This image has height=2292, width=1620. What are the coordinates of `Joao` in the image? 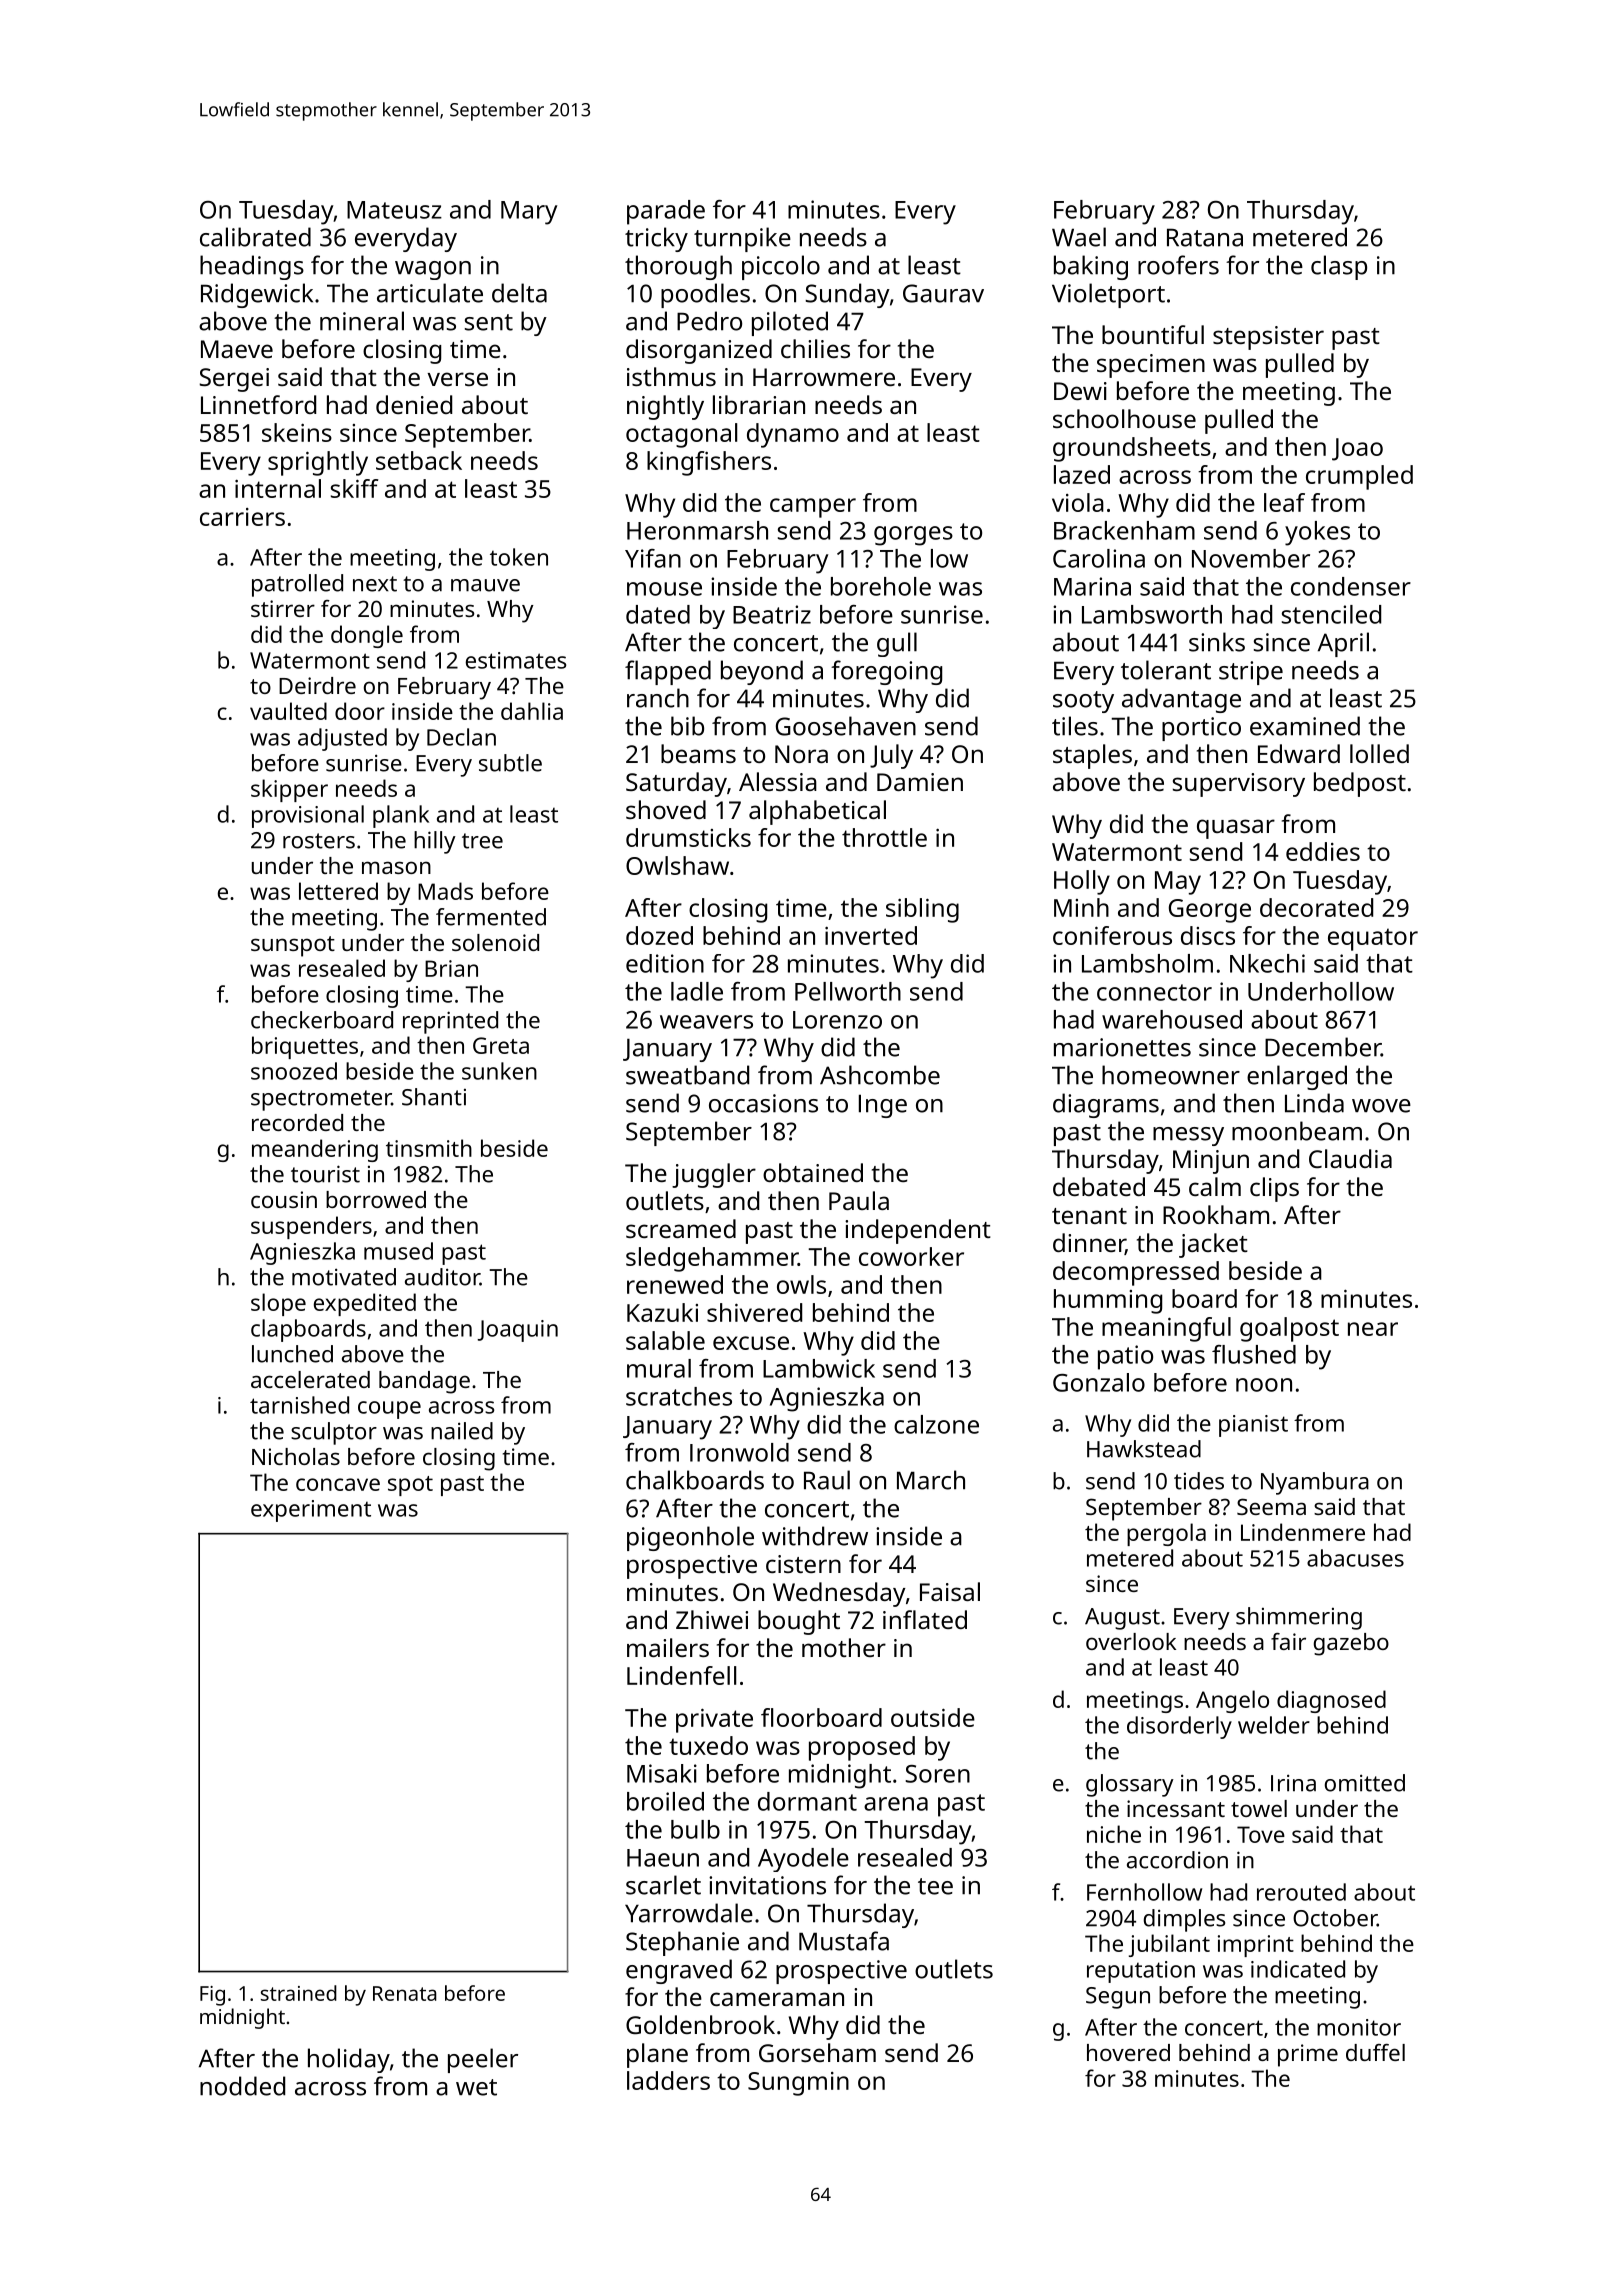 It's located at (1357, 449).
